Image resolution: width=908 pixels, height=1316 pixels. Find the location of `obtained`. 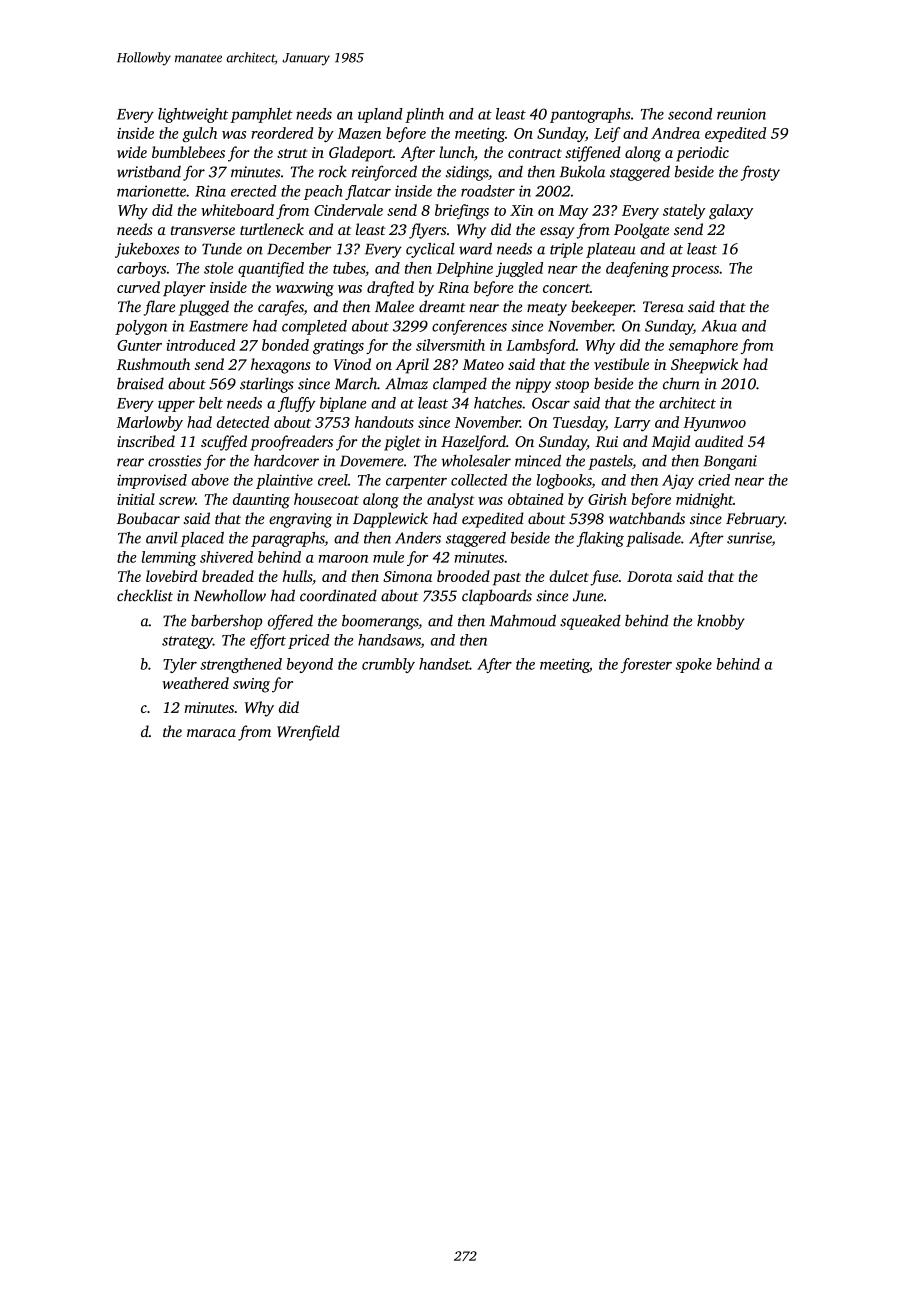

obtained is located at coordinates (536, 499).
